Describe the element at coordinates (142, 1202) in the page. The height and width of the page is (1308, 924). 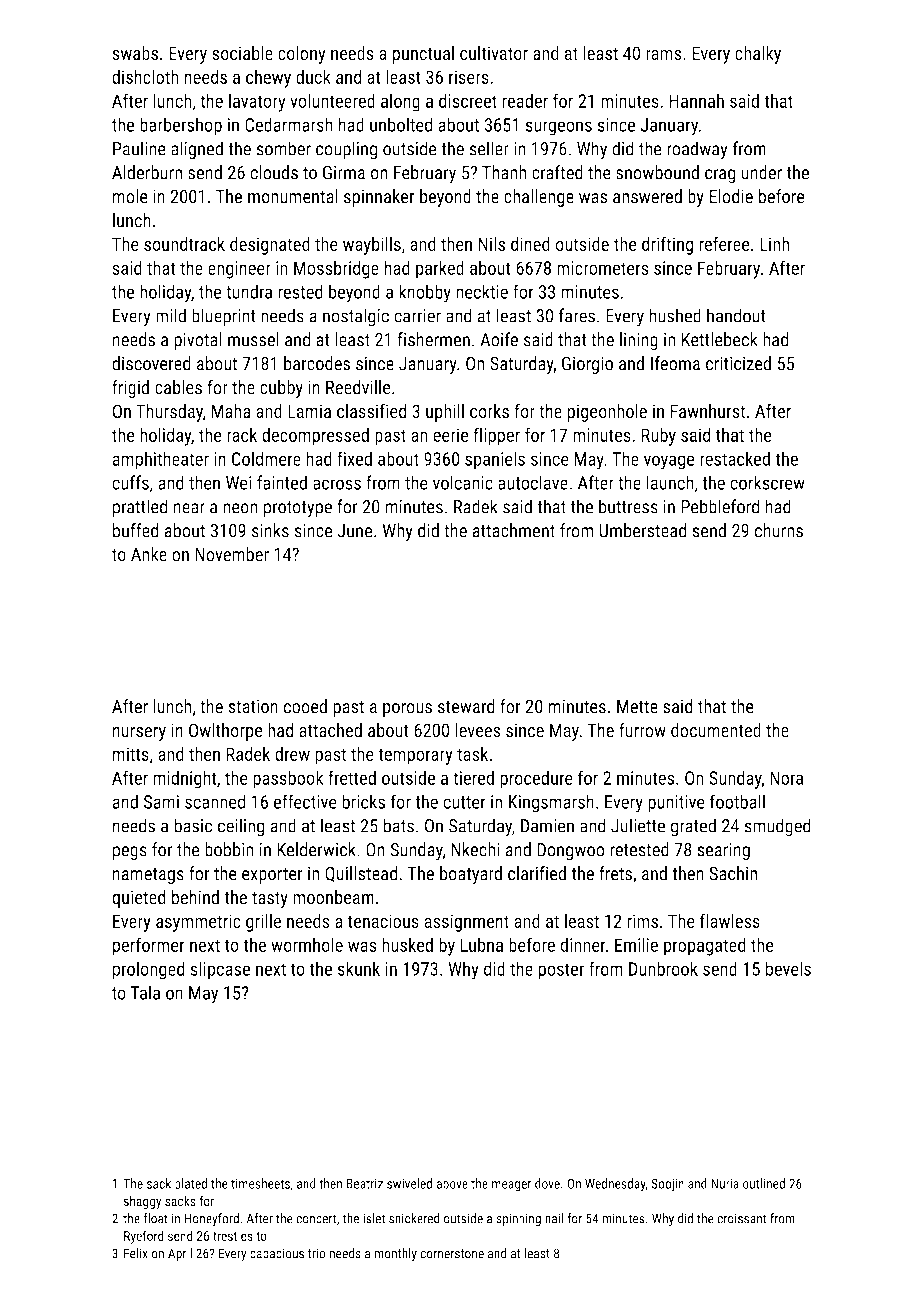
I see `shaggy` at that location.
